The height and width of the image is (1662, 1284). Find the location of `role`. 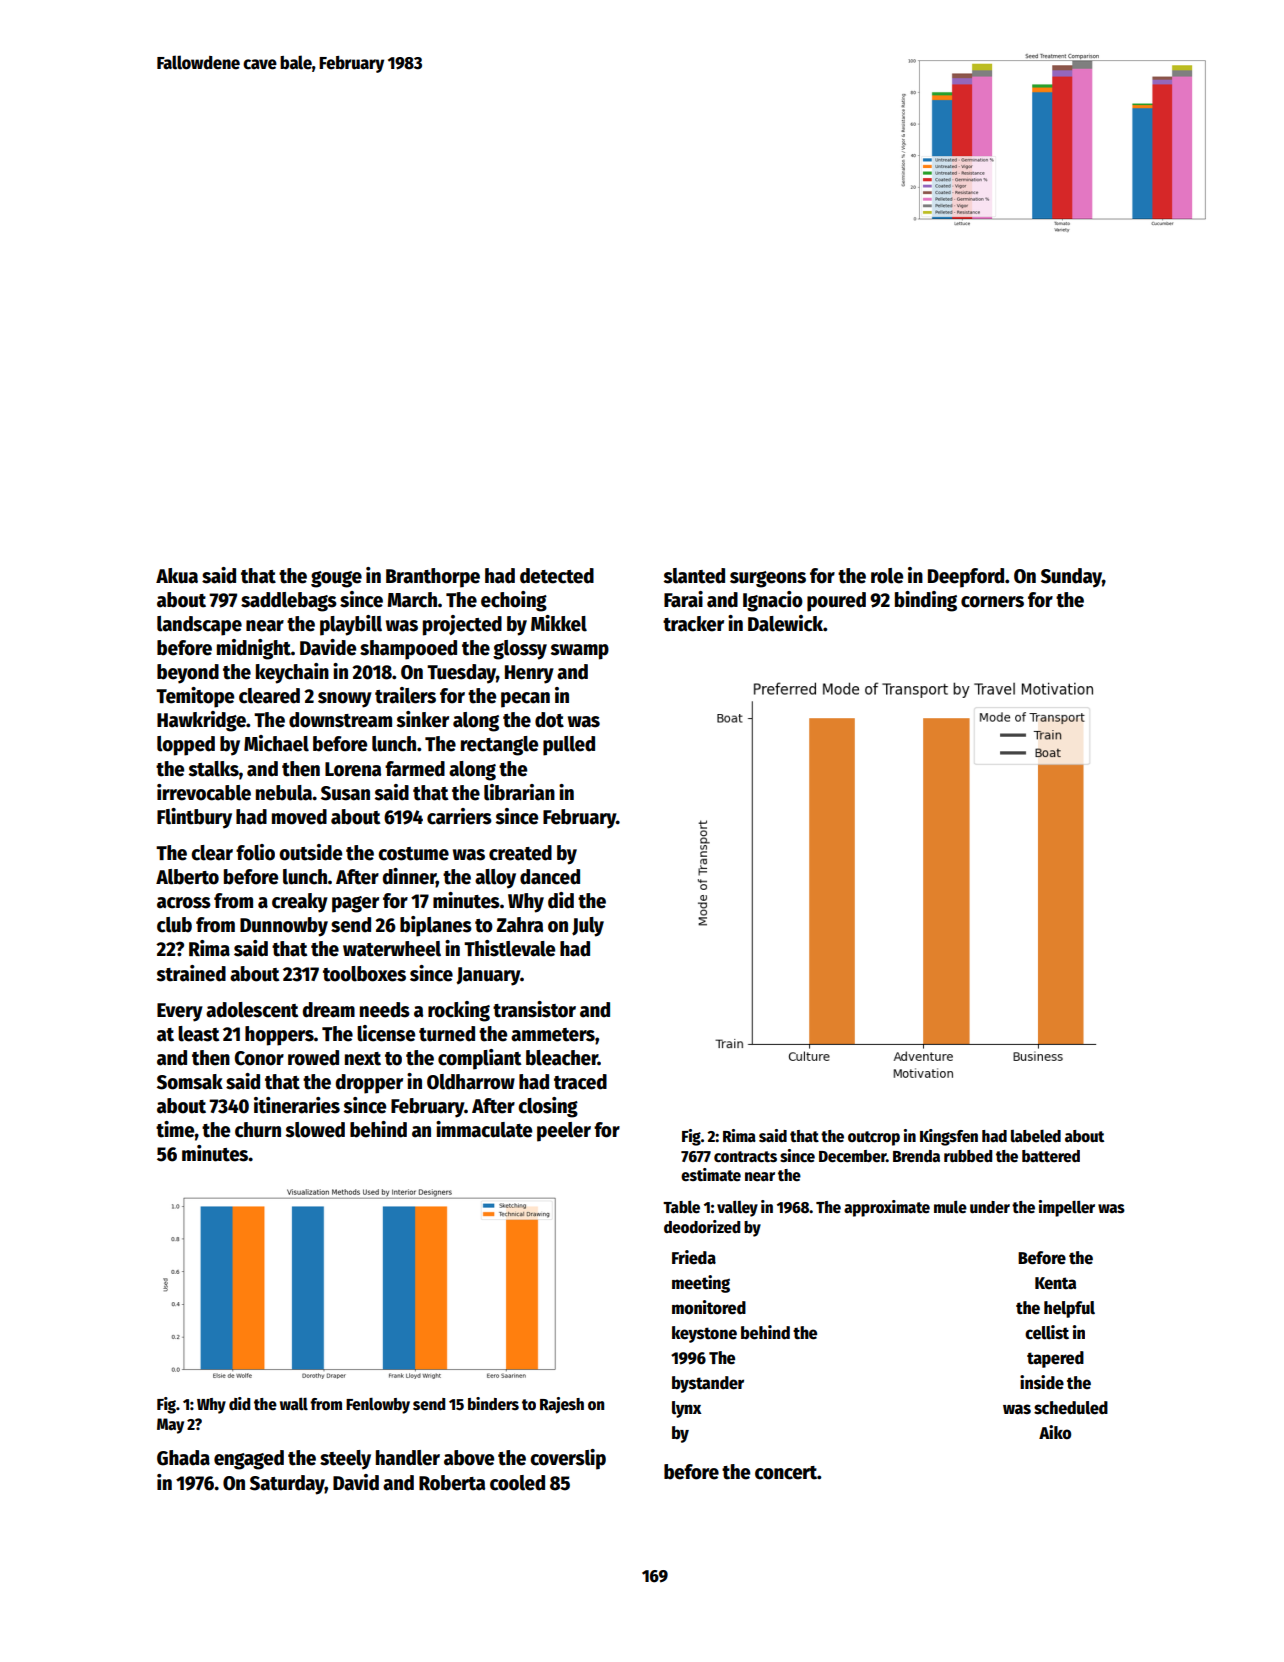

role is located at coordinates (887, 576).
